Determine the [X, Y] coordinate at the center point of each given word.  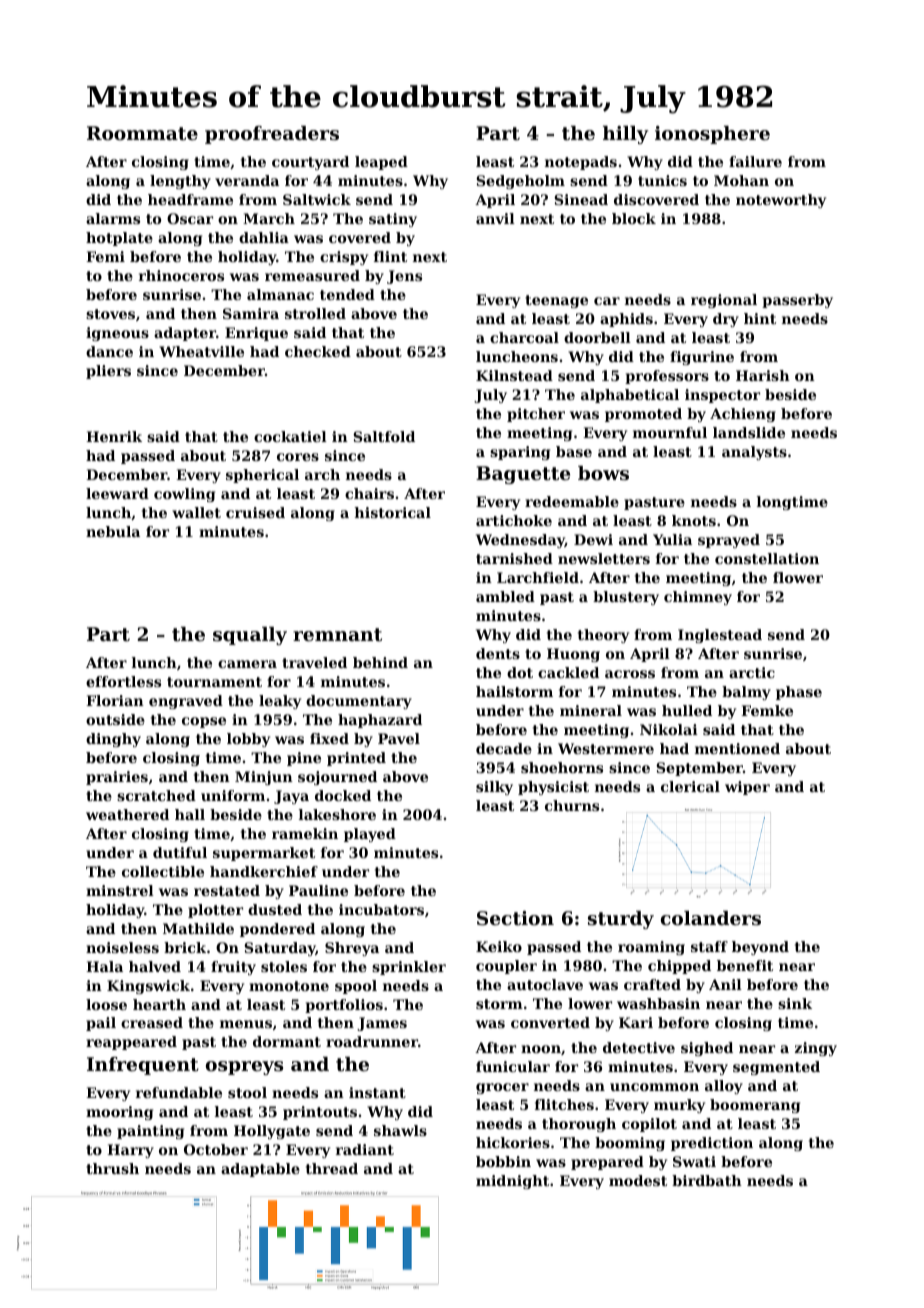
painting [150, 1132]
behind [380, 662]
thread [332, 1168]
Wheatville [201, 351]
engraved [186, 702]
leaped [381, 163]
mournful [670, 432]
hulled [687, 710]
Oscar [190, 218]
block [634, 218]
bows [603, 473]
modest [638, 1180]
